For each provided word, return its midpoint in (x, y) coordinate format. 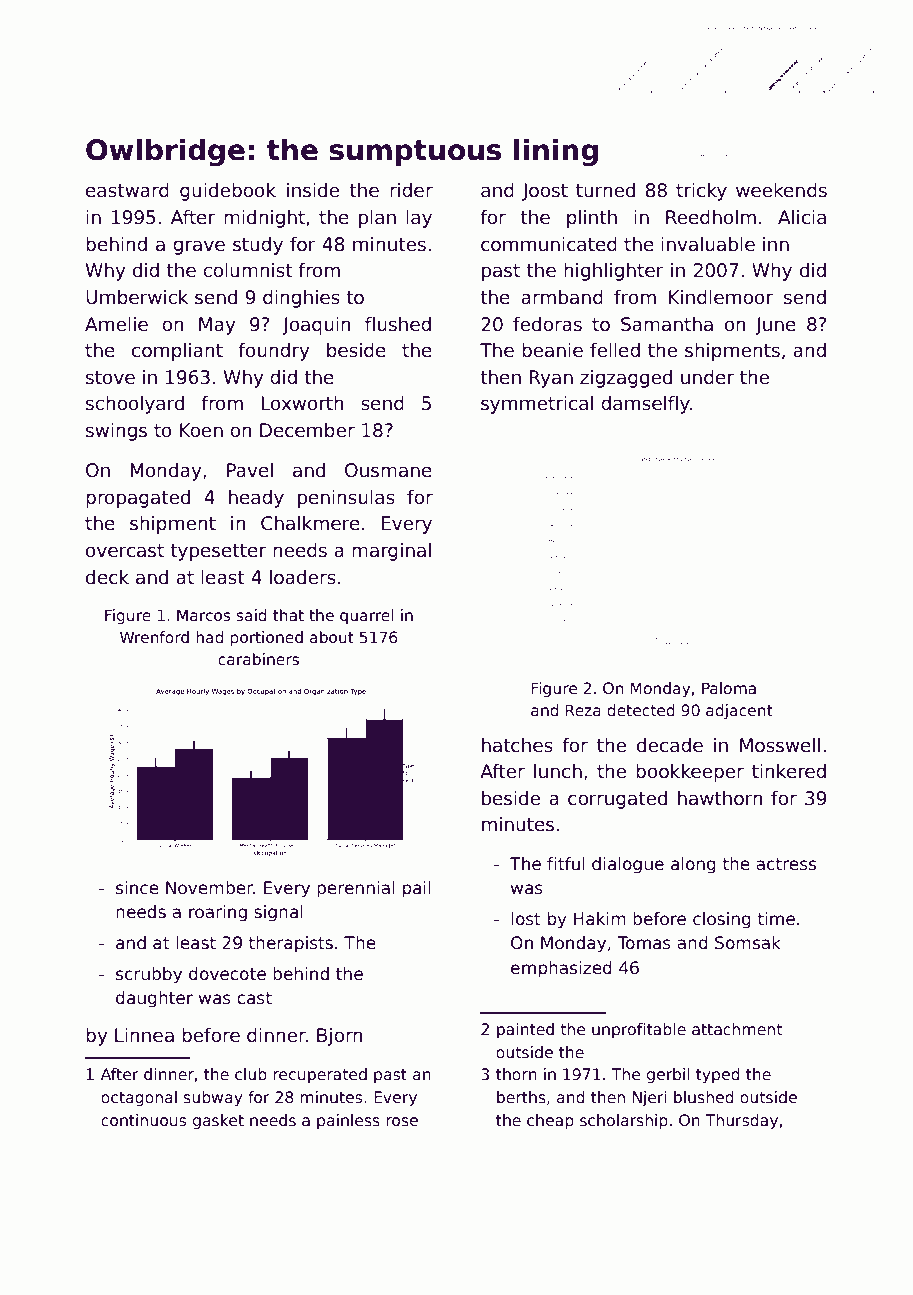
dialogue (628, 865)
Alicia (802, 217)
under (707, 377)
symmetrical (537, 405)
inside (313, 190)
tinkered (789, 771)
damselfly (645, 405)
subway (213, 1098)
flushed (398, 324)
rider (411, 190)
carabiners (258, 659)
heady (256, 499)
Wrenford (154, 637)
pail (416, 889)
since (137, 888)
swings (116, 432)
